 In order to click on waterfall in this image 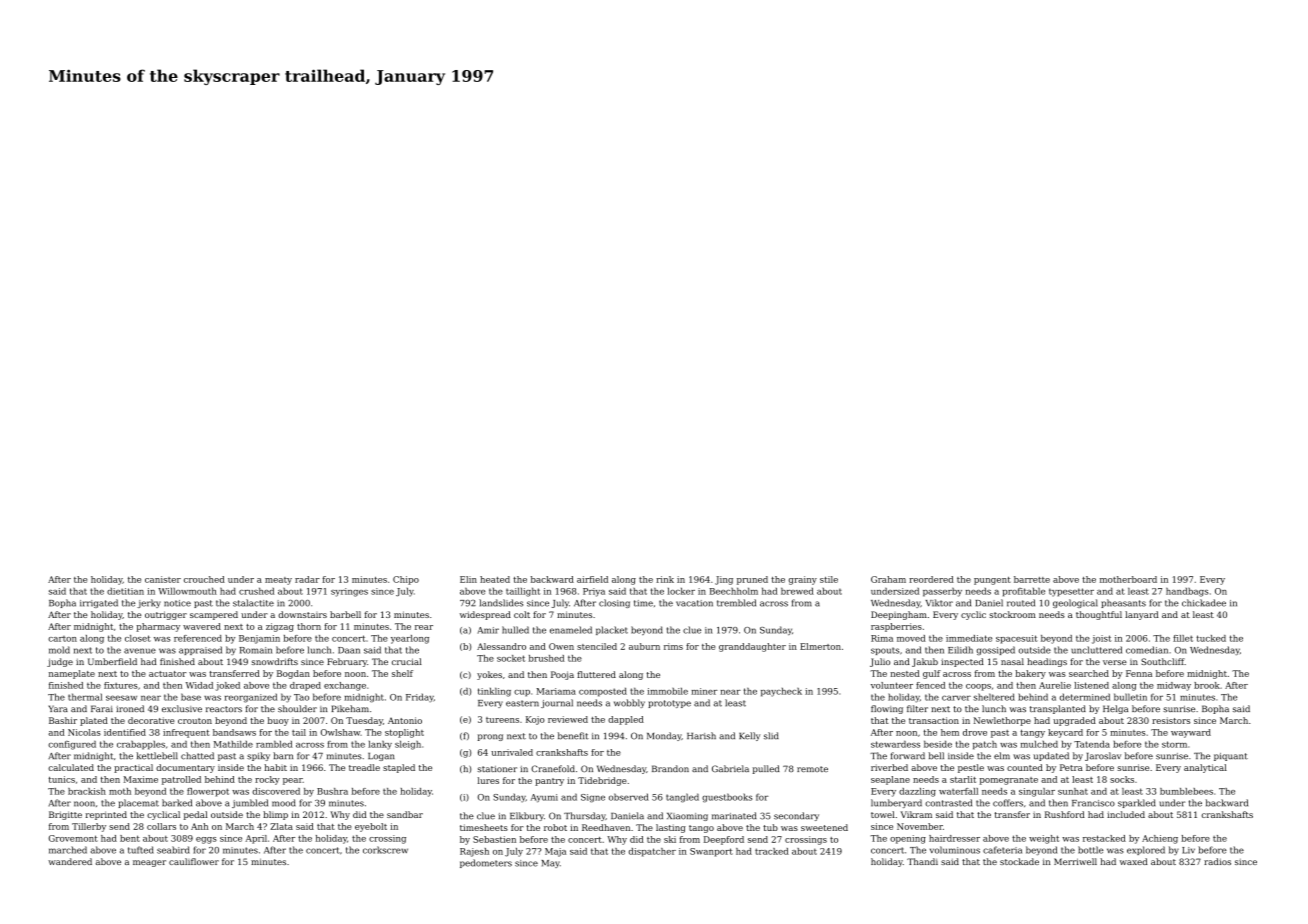, I will do `click(958, 791)`.
